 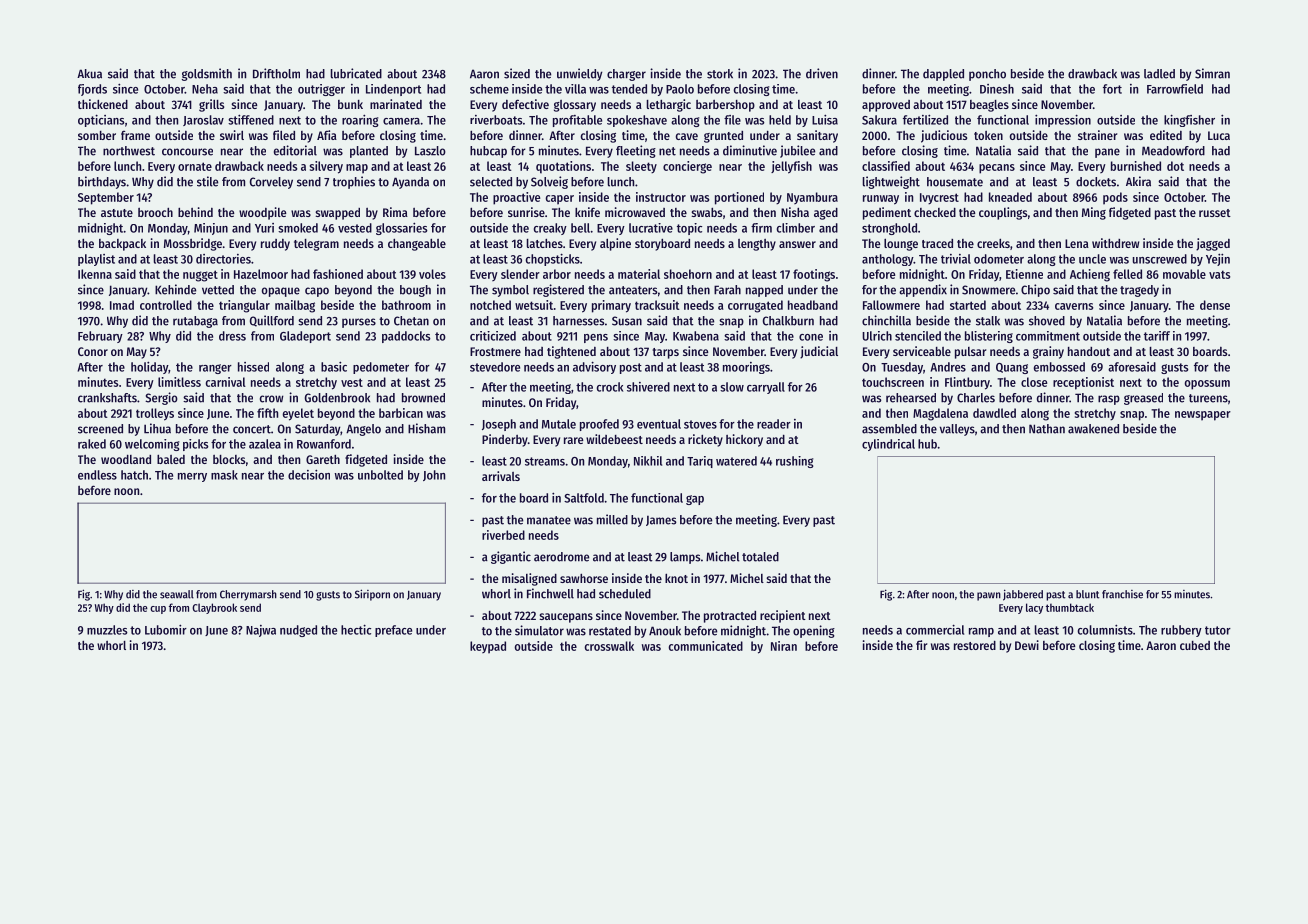 I want to click on endless, so click(x=97, y=475).
